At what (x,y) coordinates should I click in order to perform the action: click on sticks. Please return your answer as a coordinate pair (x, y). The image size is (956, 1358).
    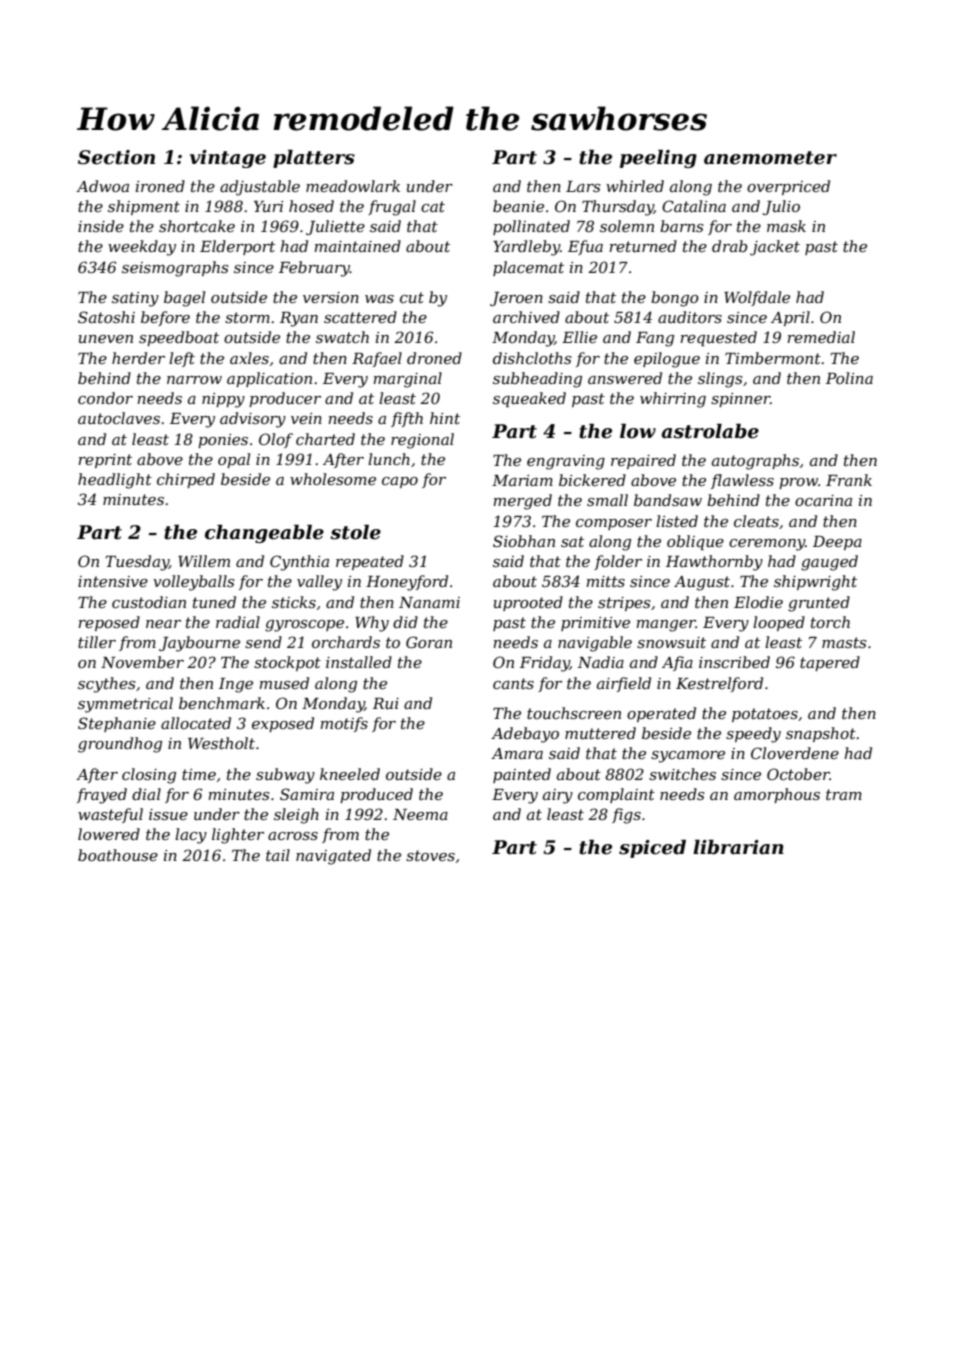
    Looking at the image, I should click on (294, 602).
